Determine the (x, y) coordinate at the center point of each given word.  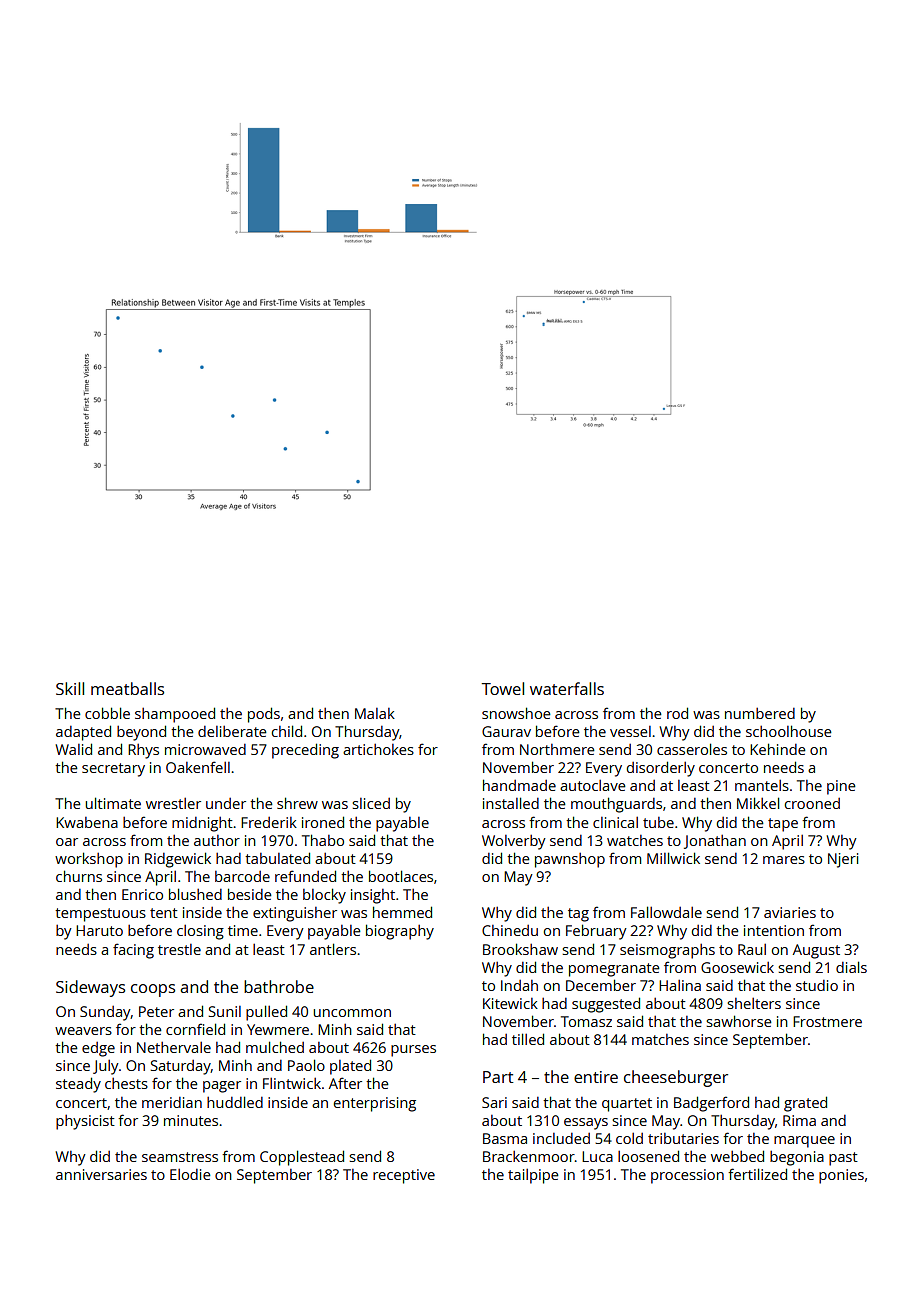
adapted (83, 733)
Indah (519, 985)
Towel (503, 688)
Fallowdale (666, 912)
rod (677, 713)
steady (78, 1085)
